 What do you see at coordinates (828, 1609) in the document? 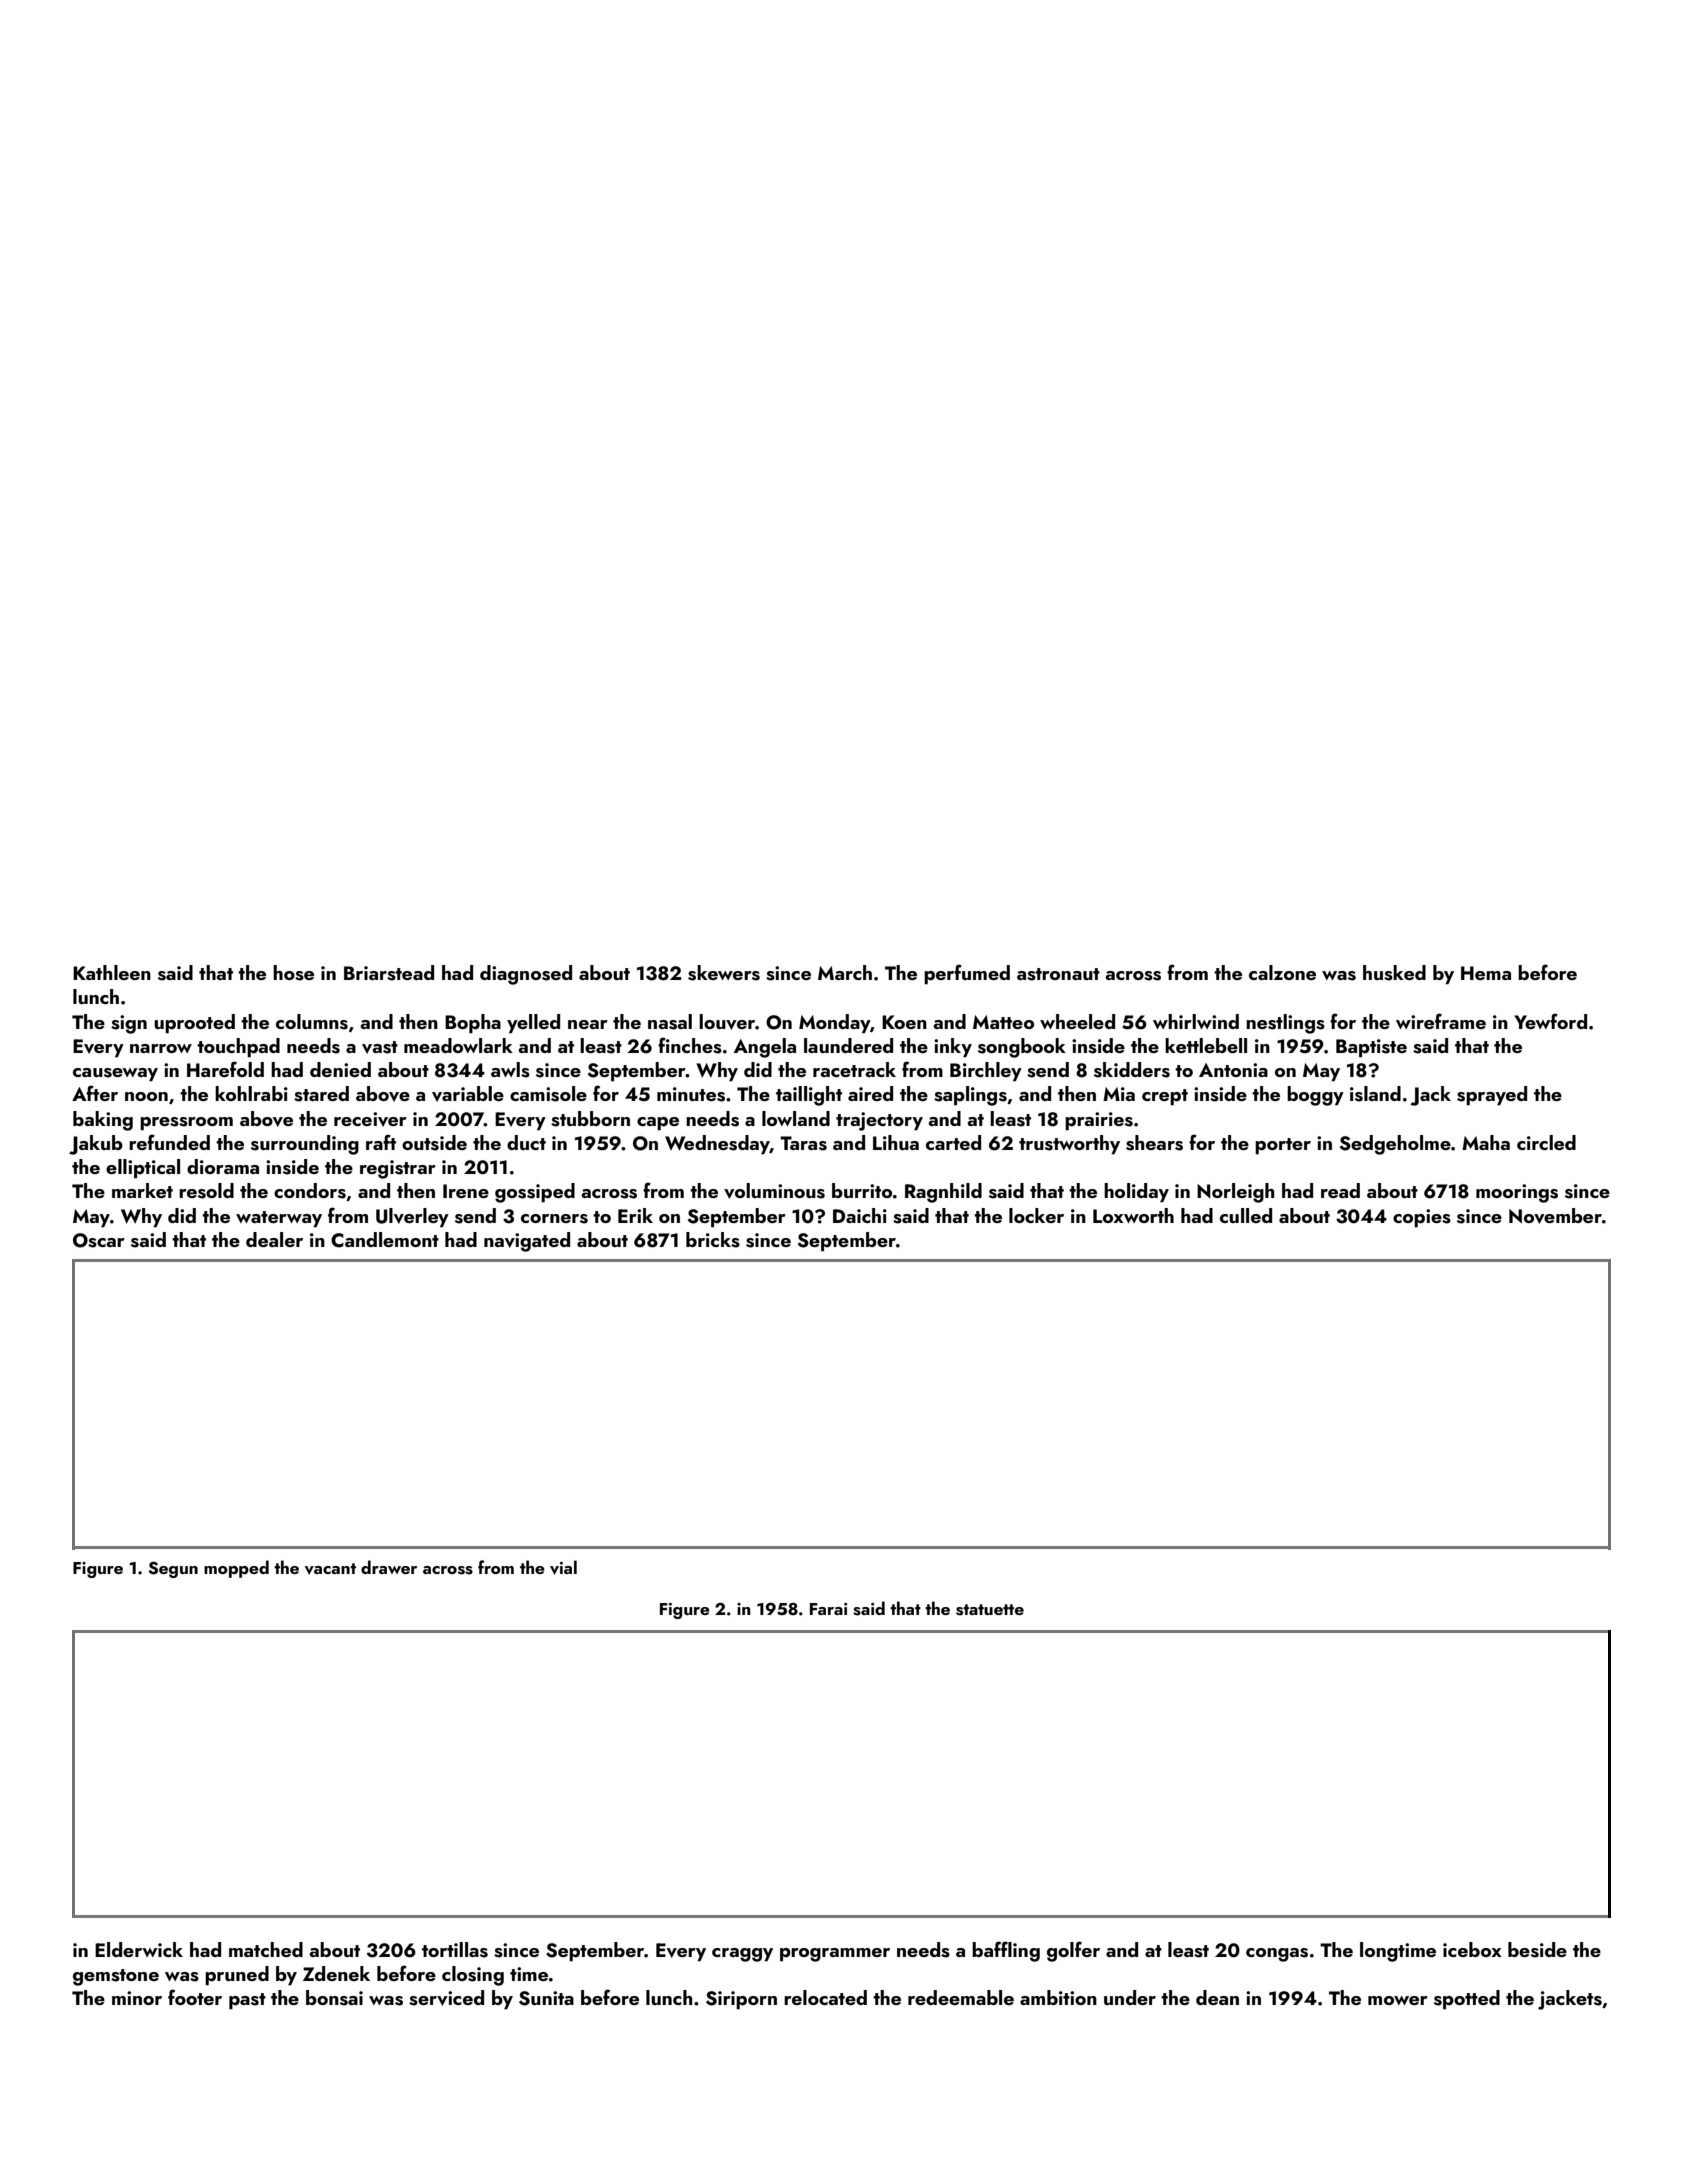
I see `Farai` at bounding box center [828, 1609].
